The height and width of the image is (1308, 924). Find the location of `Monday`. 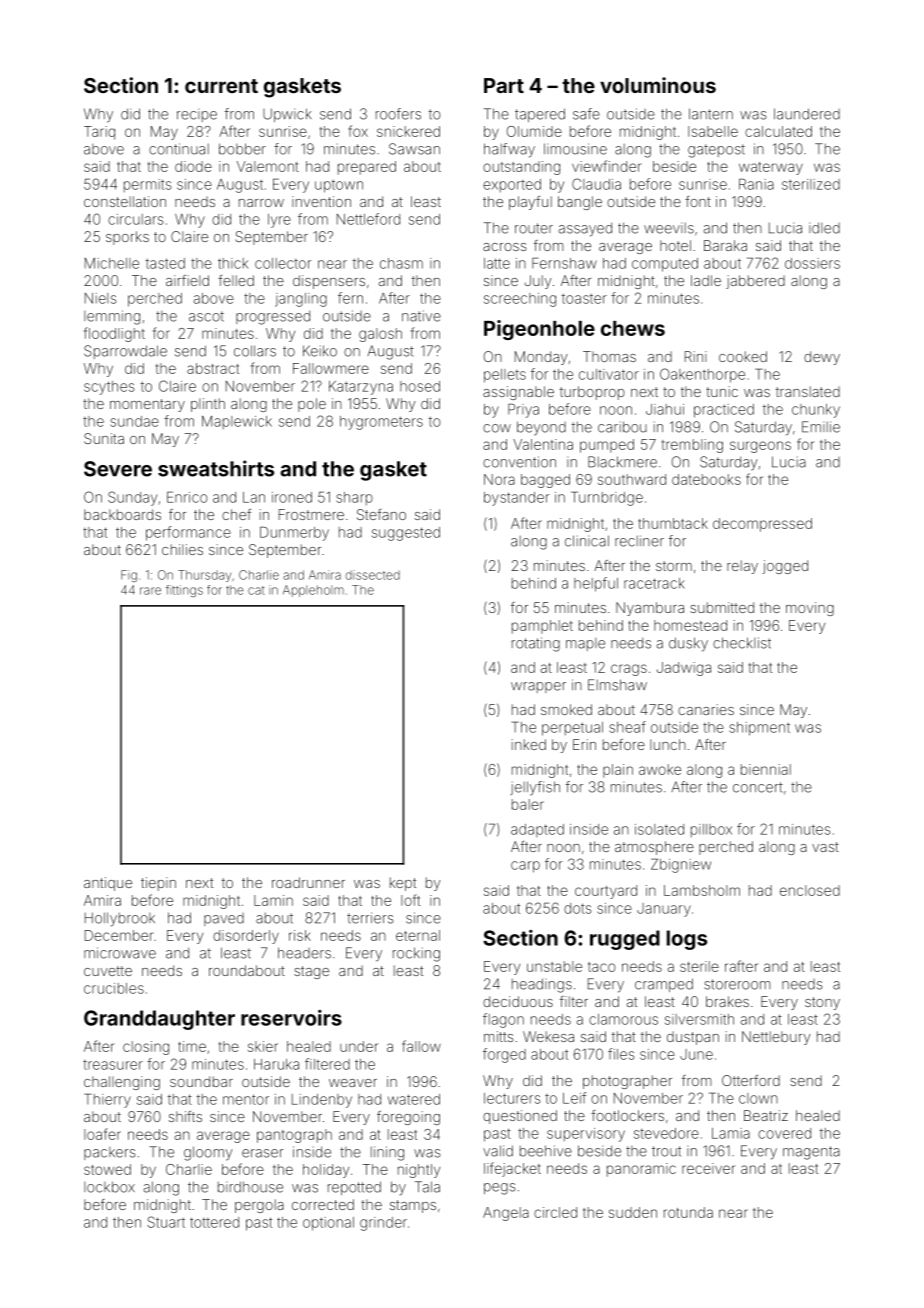

Monday is located at coordinates (541, 358).
